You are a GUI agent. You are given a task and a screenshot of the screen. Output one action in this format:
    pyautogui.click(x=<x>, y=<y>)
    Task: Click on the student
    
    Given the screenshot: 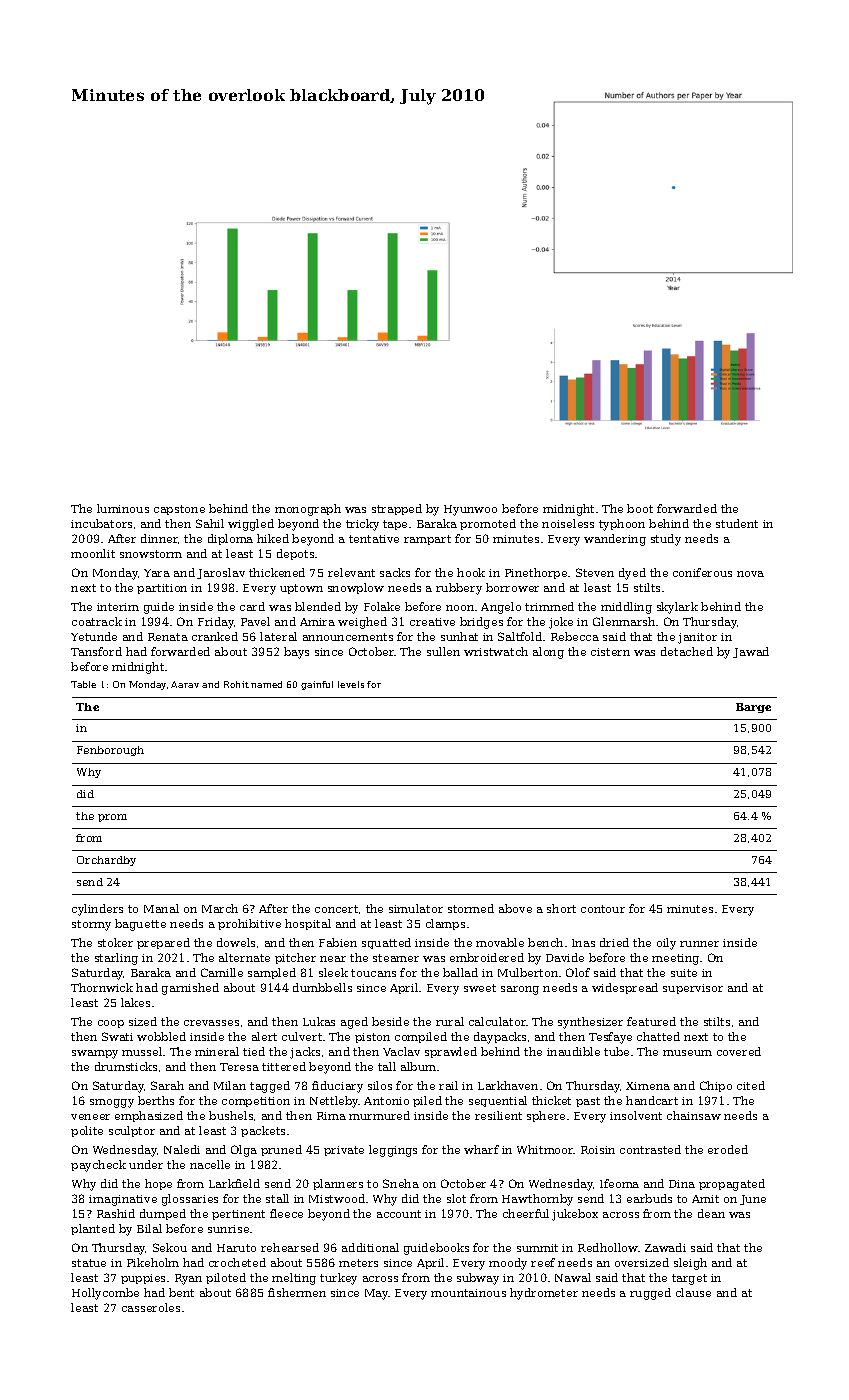 What is the action you would take?
    pyautogui.click(x=737, y=523)
